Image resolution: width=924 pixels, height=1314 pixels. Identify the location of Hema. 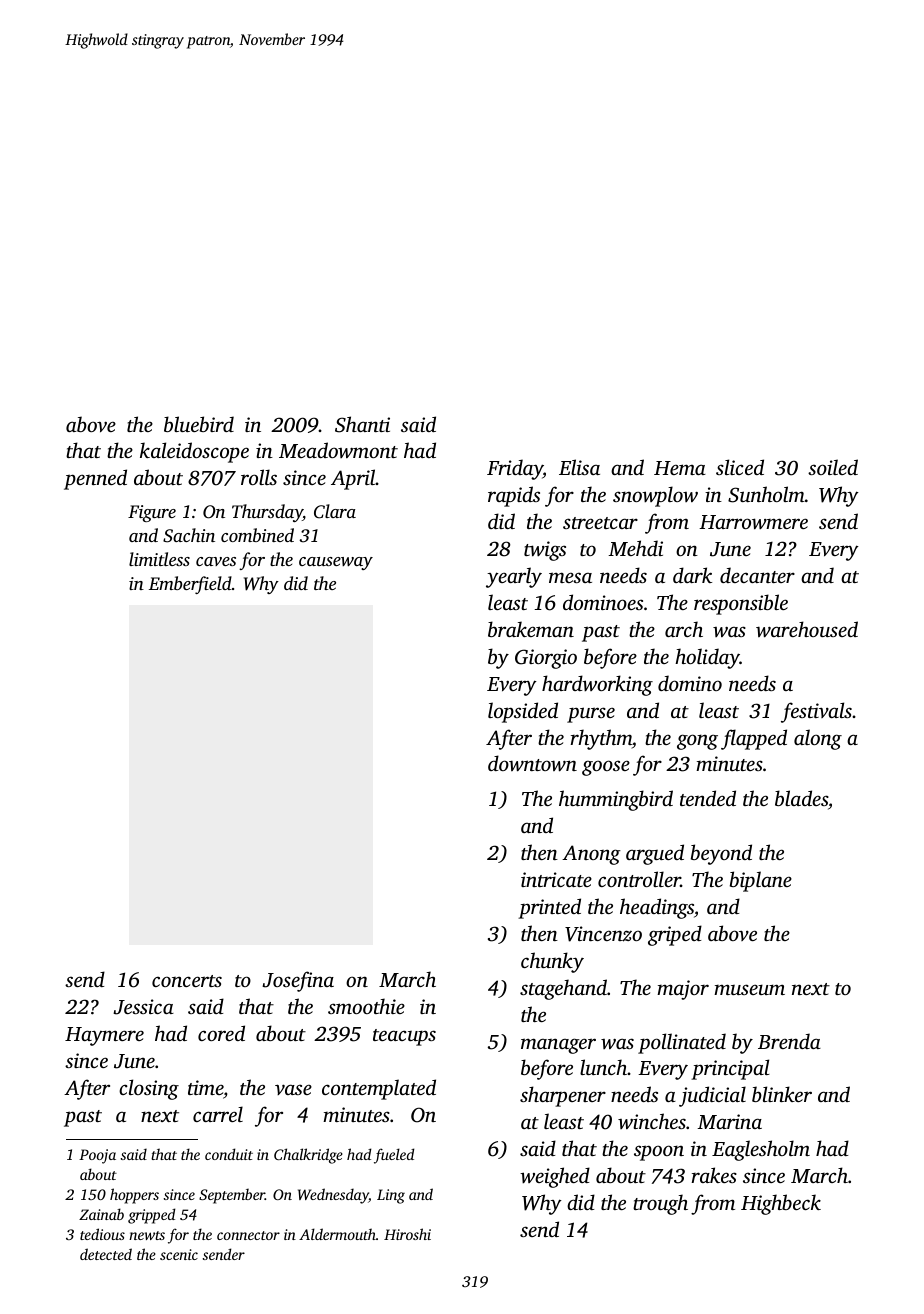
(680, 468).
